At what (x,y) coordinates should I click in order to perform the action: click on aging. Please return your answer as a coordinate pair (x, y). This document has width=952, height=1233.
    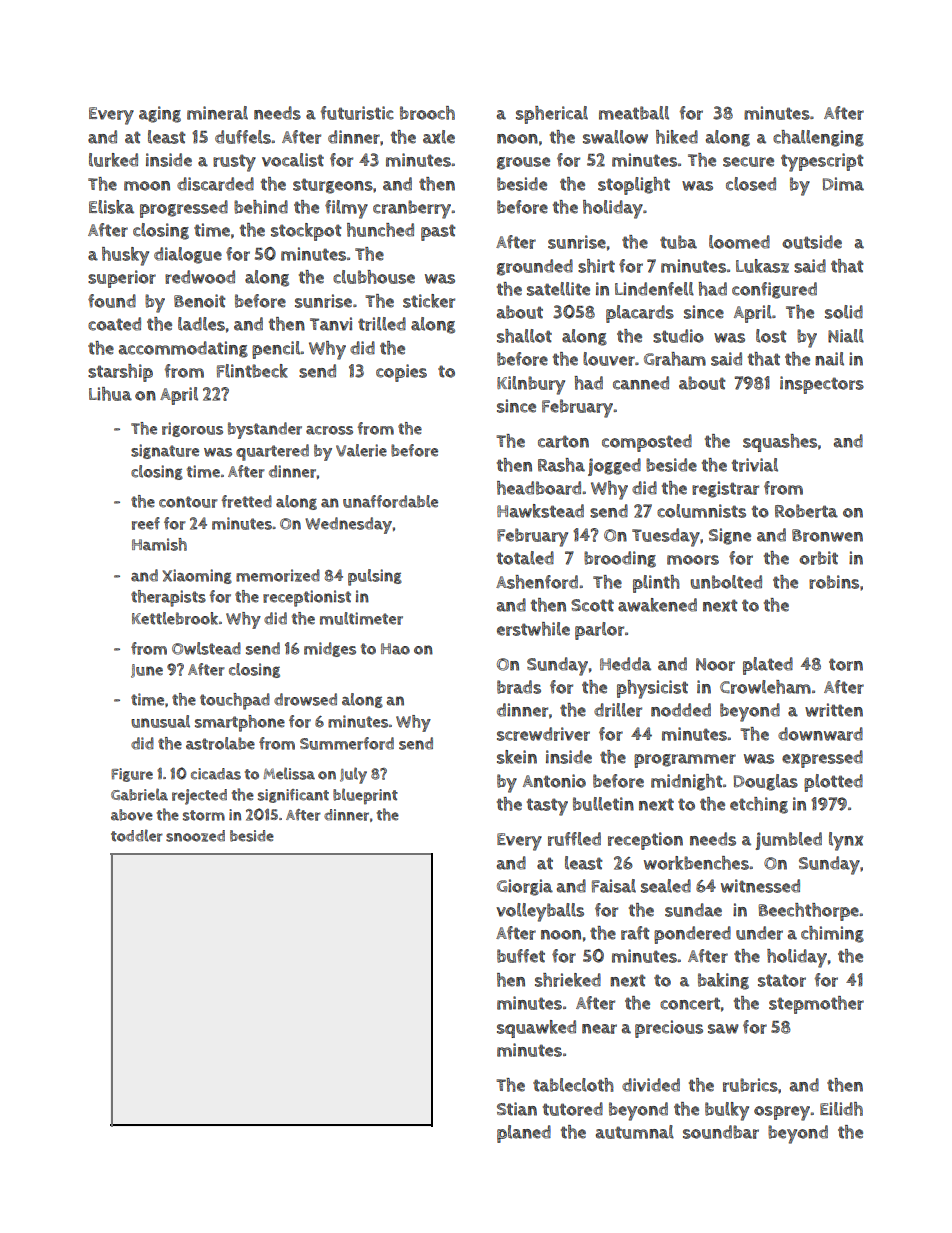
    Looking at the image, I should click on (160, 114).
